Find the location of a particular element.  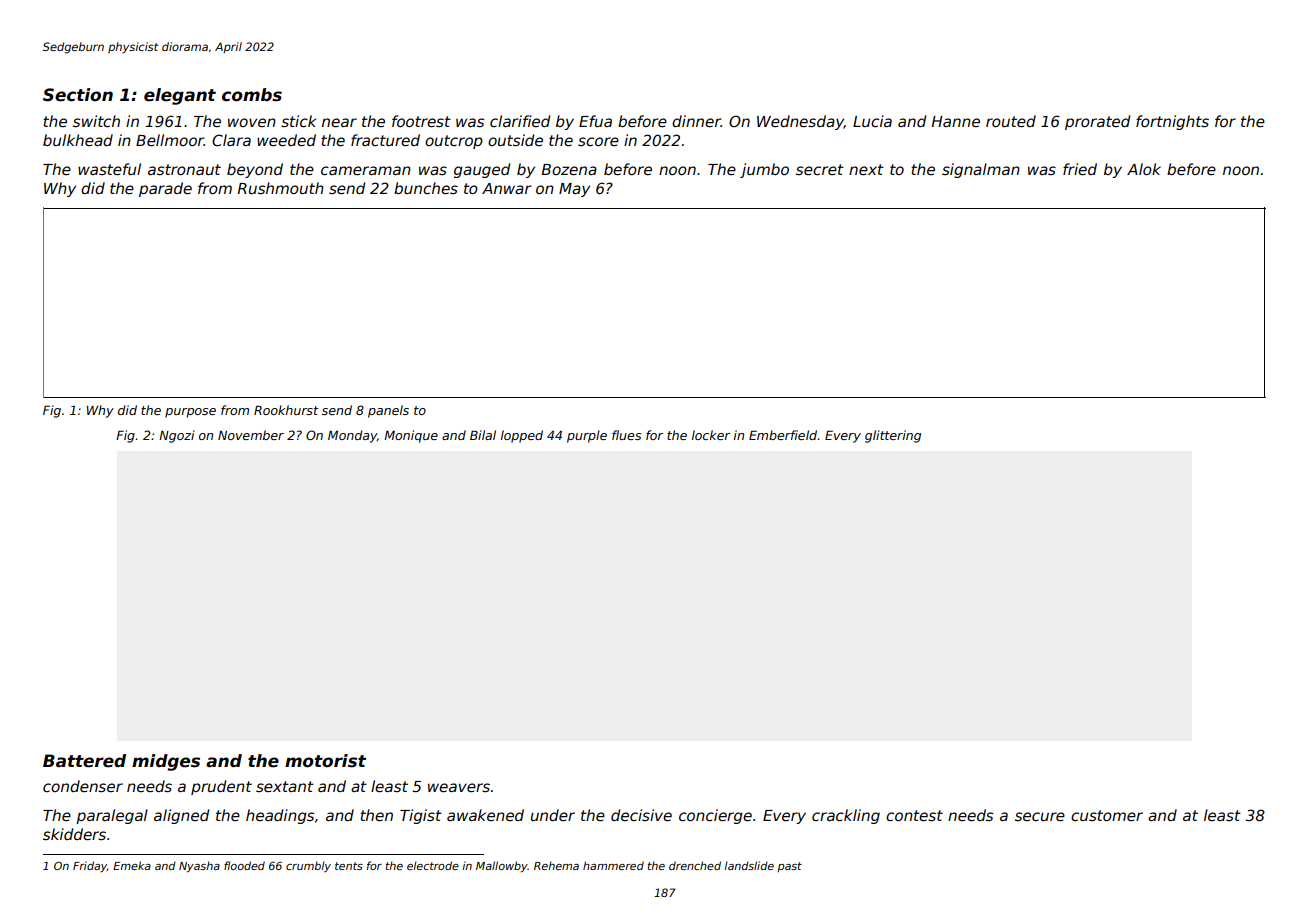

Emberfield is located at coordinates (783, 435).
